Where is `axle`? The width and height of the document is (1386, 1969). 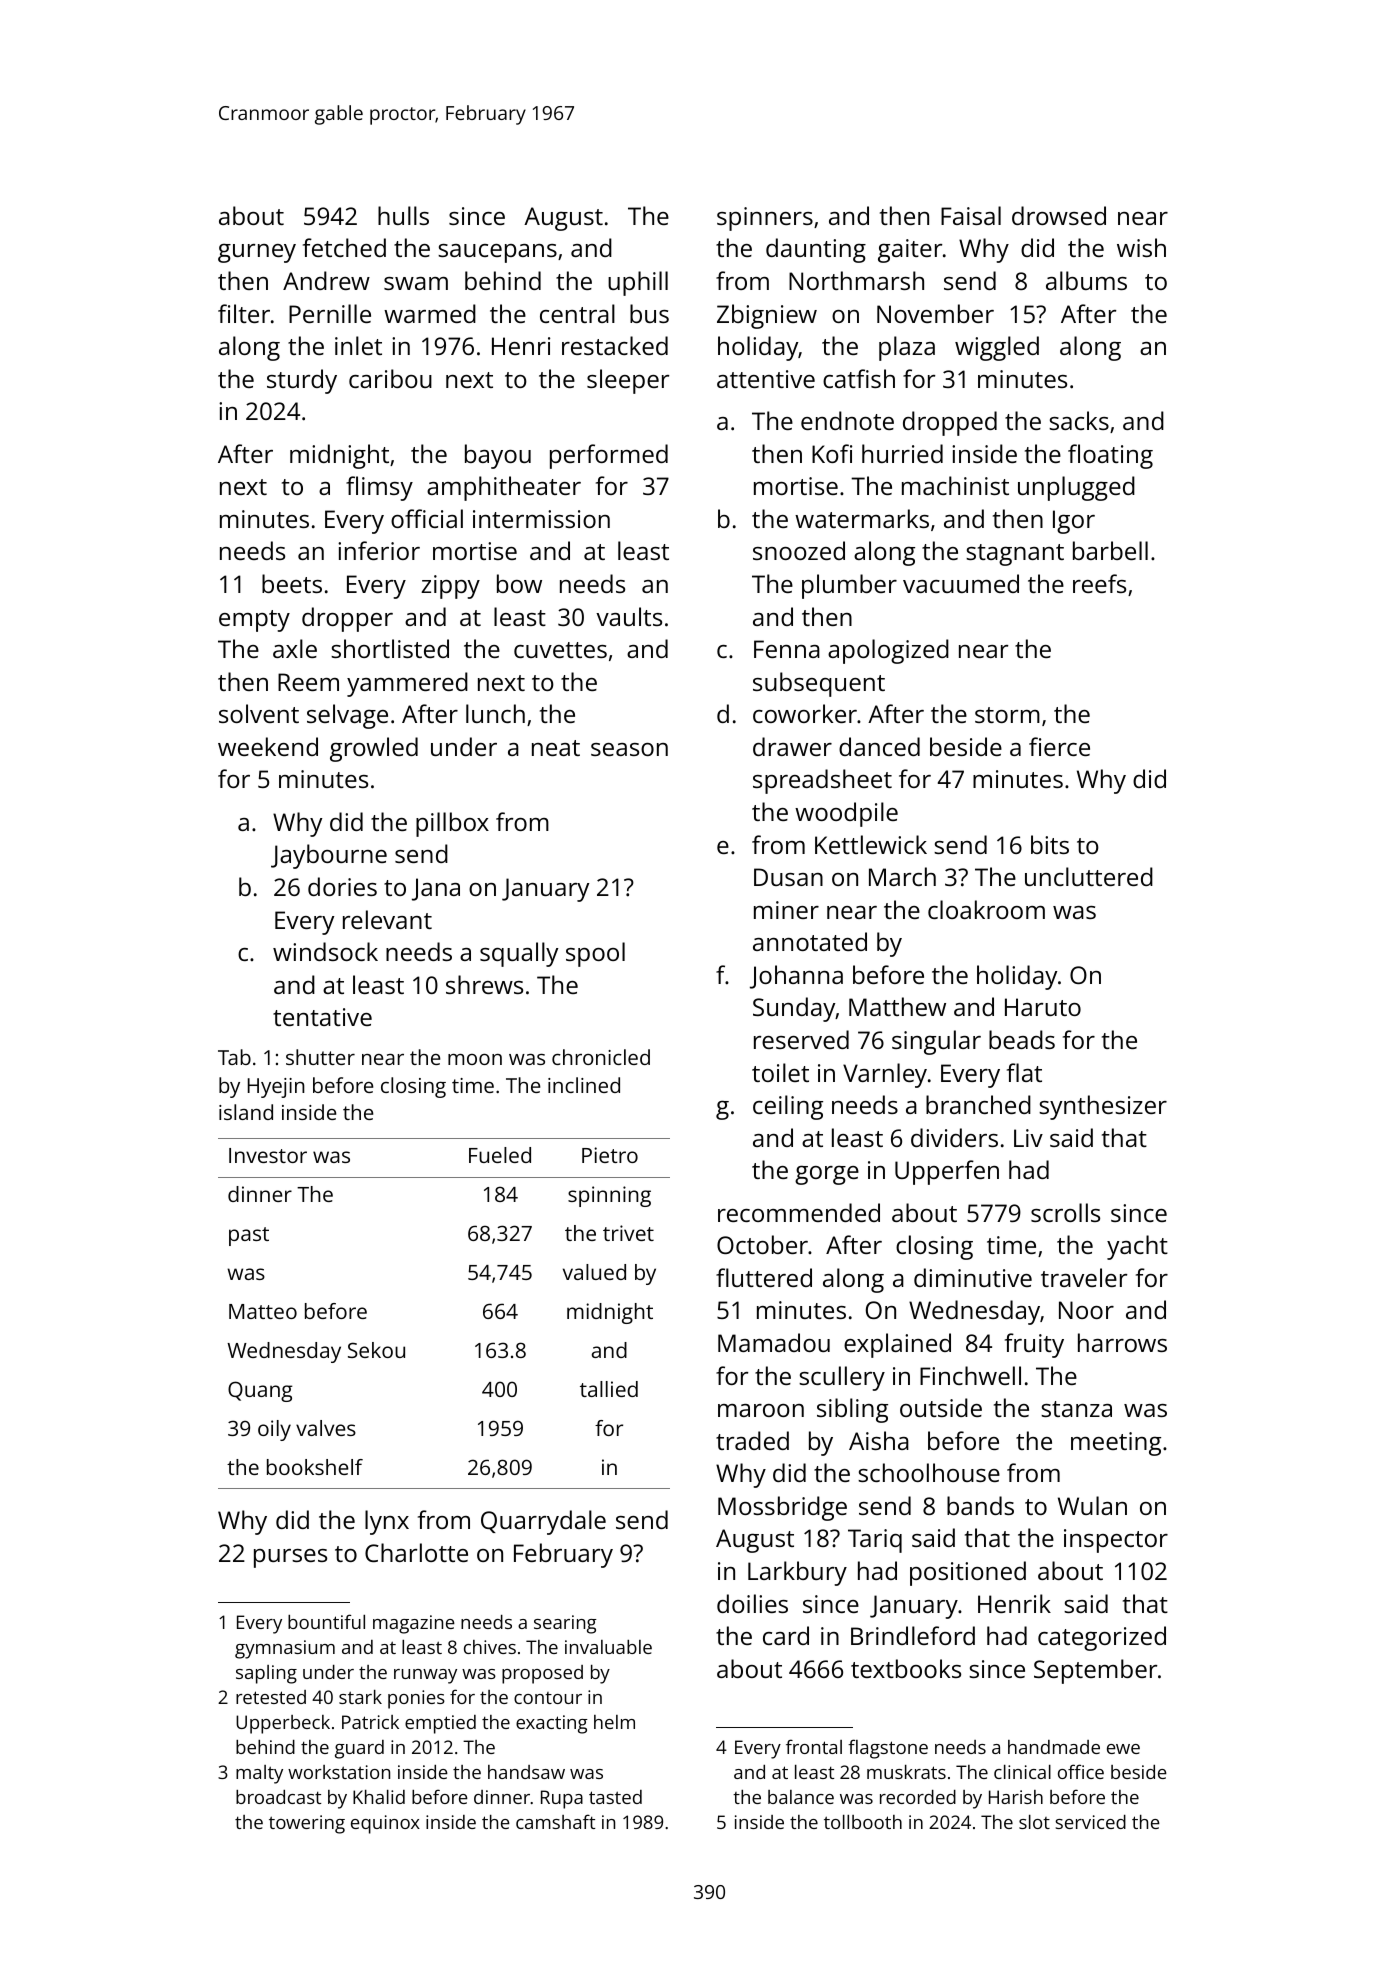
axle is located at coordinates (295, 648).
